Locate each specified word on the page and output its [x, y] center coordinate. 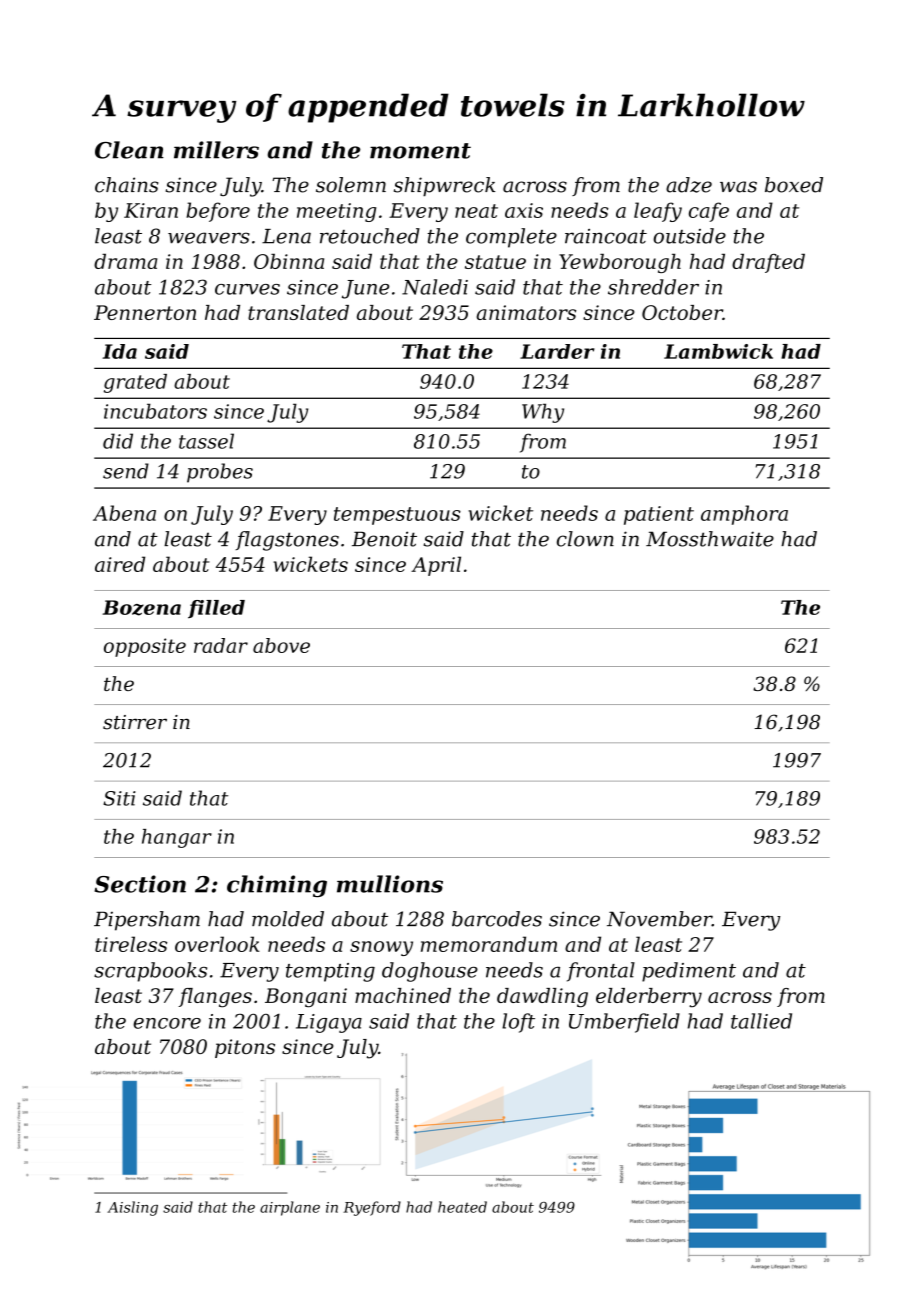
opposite [145, 647]
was [738, 187]
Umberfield [624, 1023]
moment [420, 151]
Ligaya [329, 1023]
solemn [351, 185]
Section [140, 884]
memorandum [489, 944]
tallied [761, 1021]
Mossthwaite [710, 539]
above [281, 645]
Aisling [132, 1208]
